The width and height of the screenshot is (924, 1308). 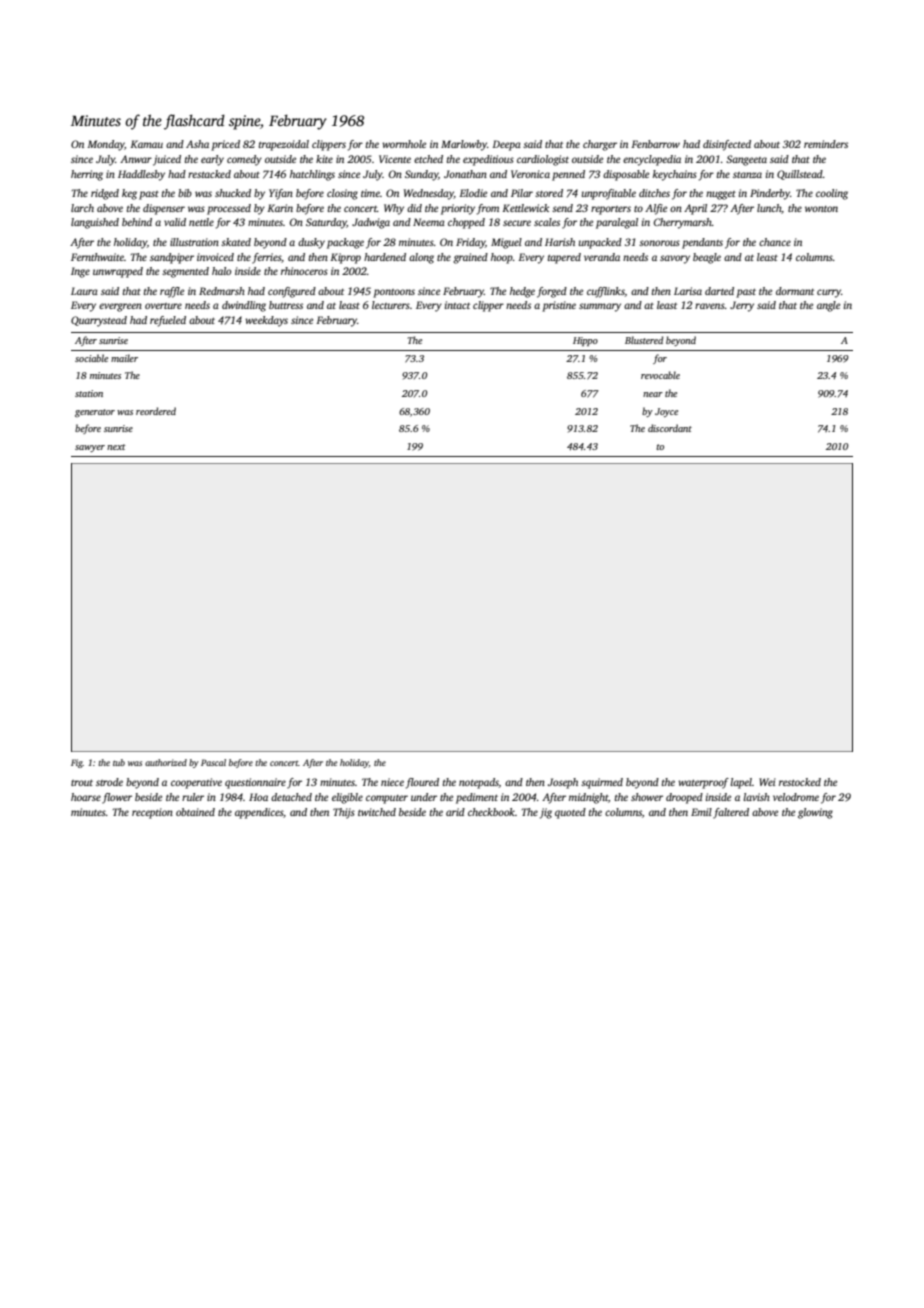 What do you see at coordinates (225, 145) in the screenshot?
I see `priced` at bounding box center [225, 145].
